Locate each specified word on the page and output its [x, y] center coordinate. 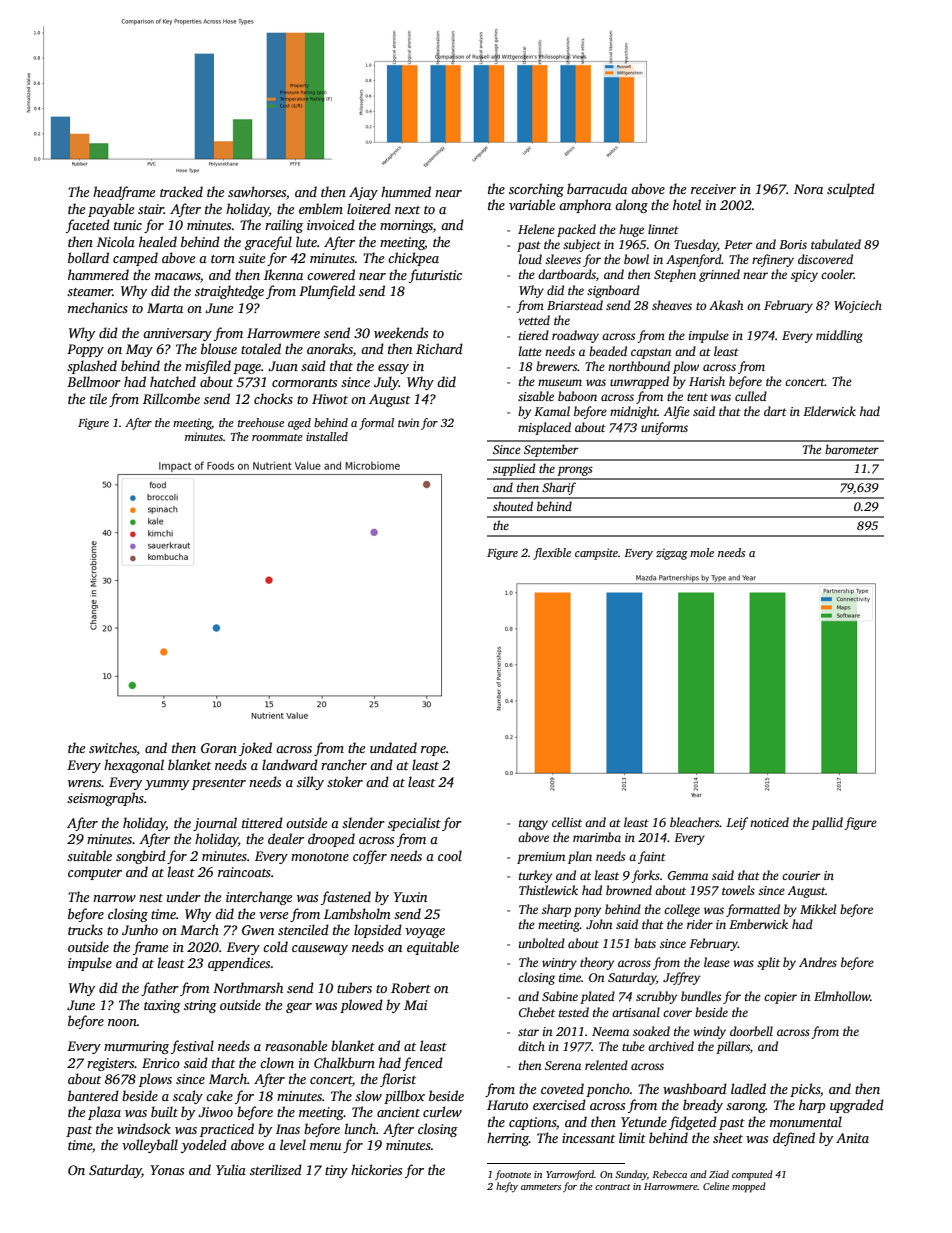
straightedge [229, 292]
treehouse [261, 422]
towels [738, 890]
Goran [219, 748]
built [164, 1111]
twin [408, 422]
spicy [804, 276]
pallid [827, 823]
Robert [411, 987]
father [160, 989]
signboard [613, 291]
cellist [567, 822]
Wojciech [858, 306]
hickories [376, 1169]
